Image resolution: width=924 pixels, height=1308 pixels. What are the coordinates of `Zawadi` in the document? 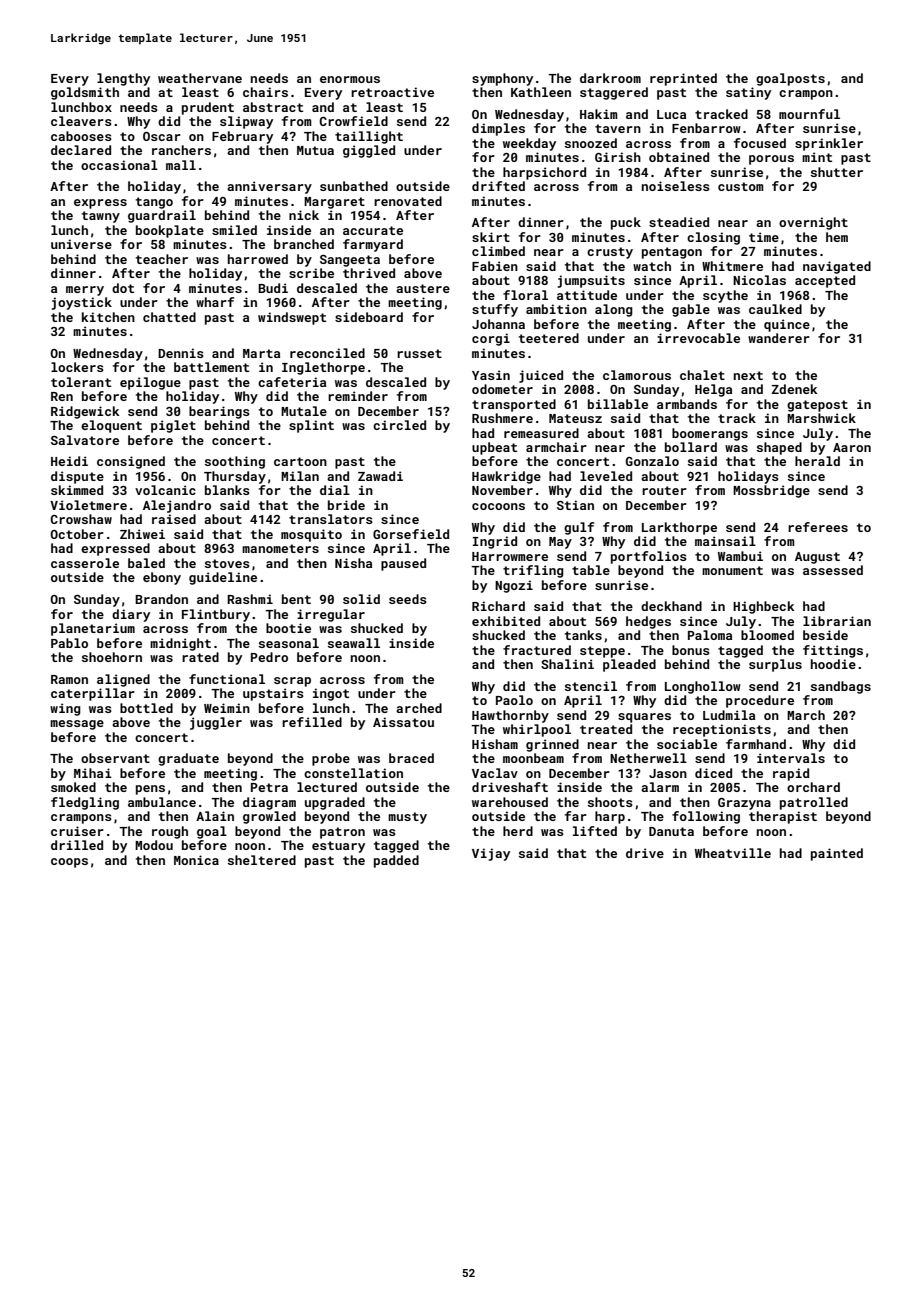 It's located at (380, 476).
